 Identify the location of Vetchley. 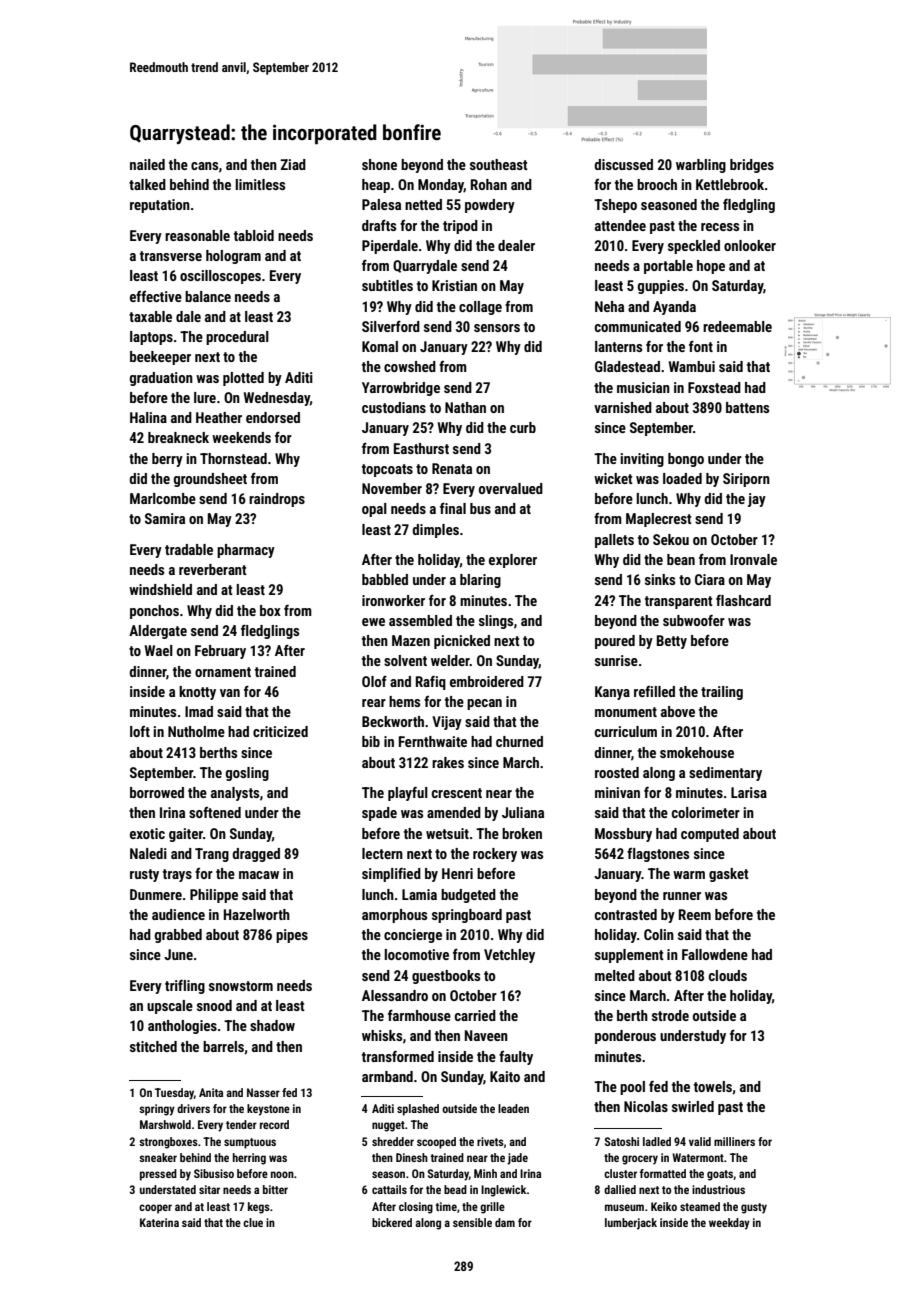
(509, 956).
